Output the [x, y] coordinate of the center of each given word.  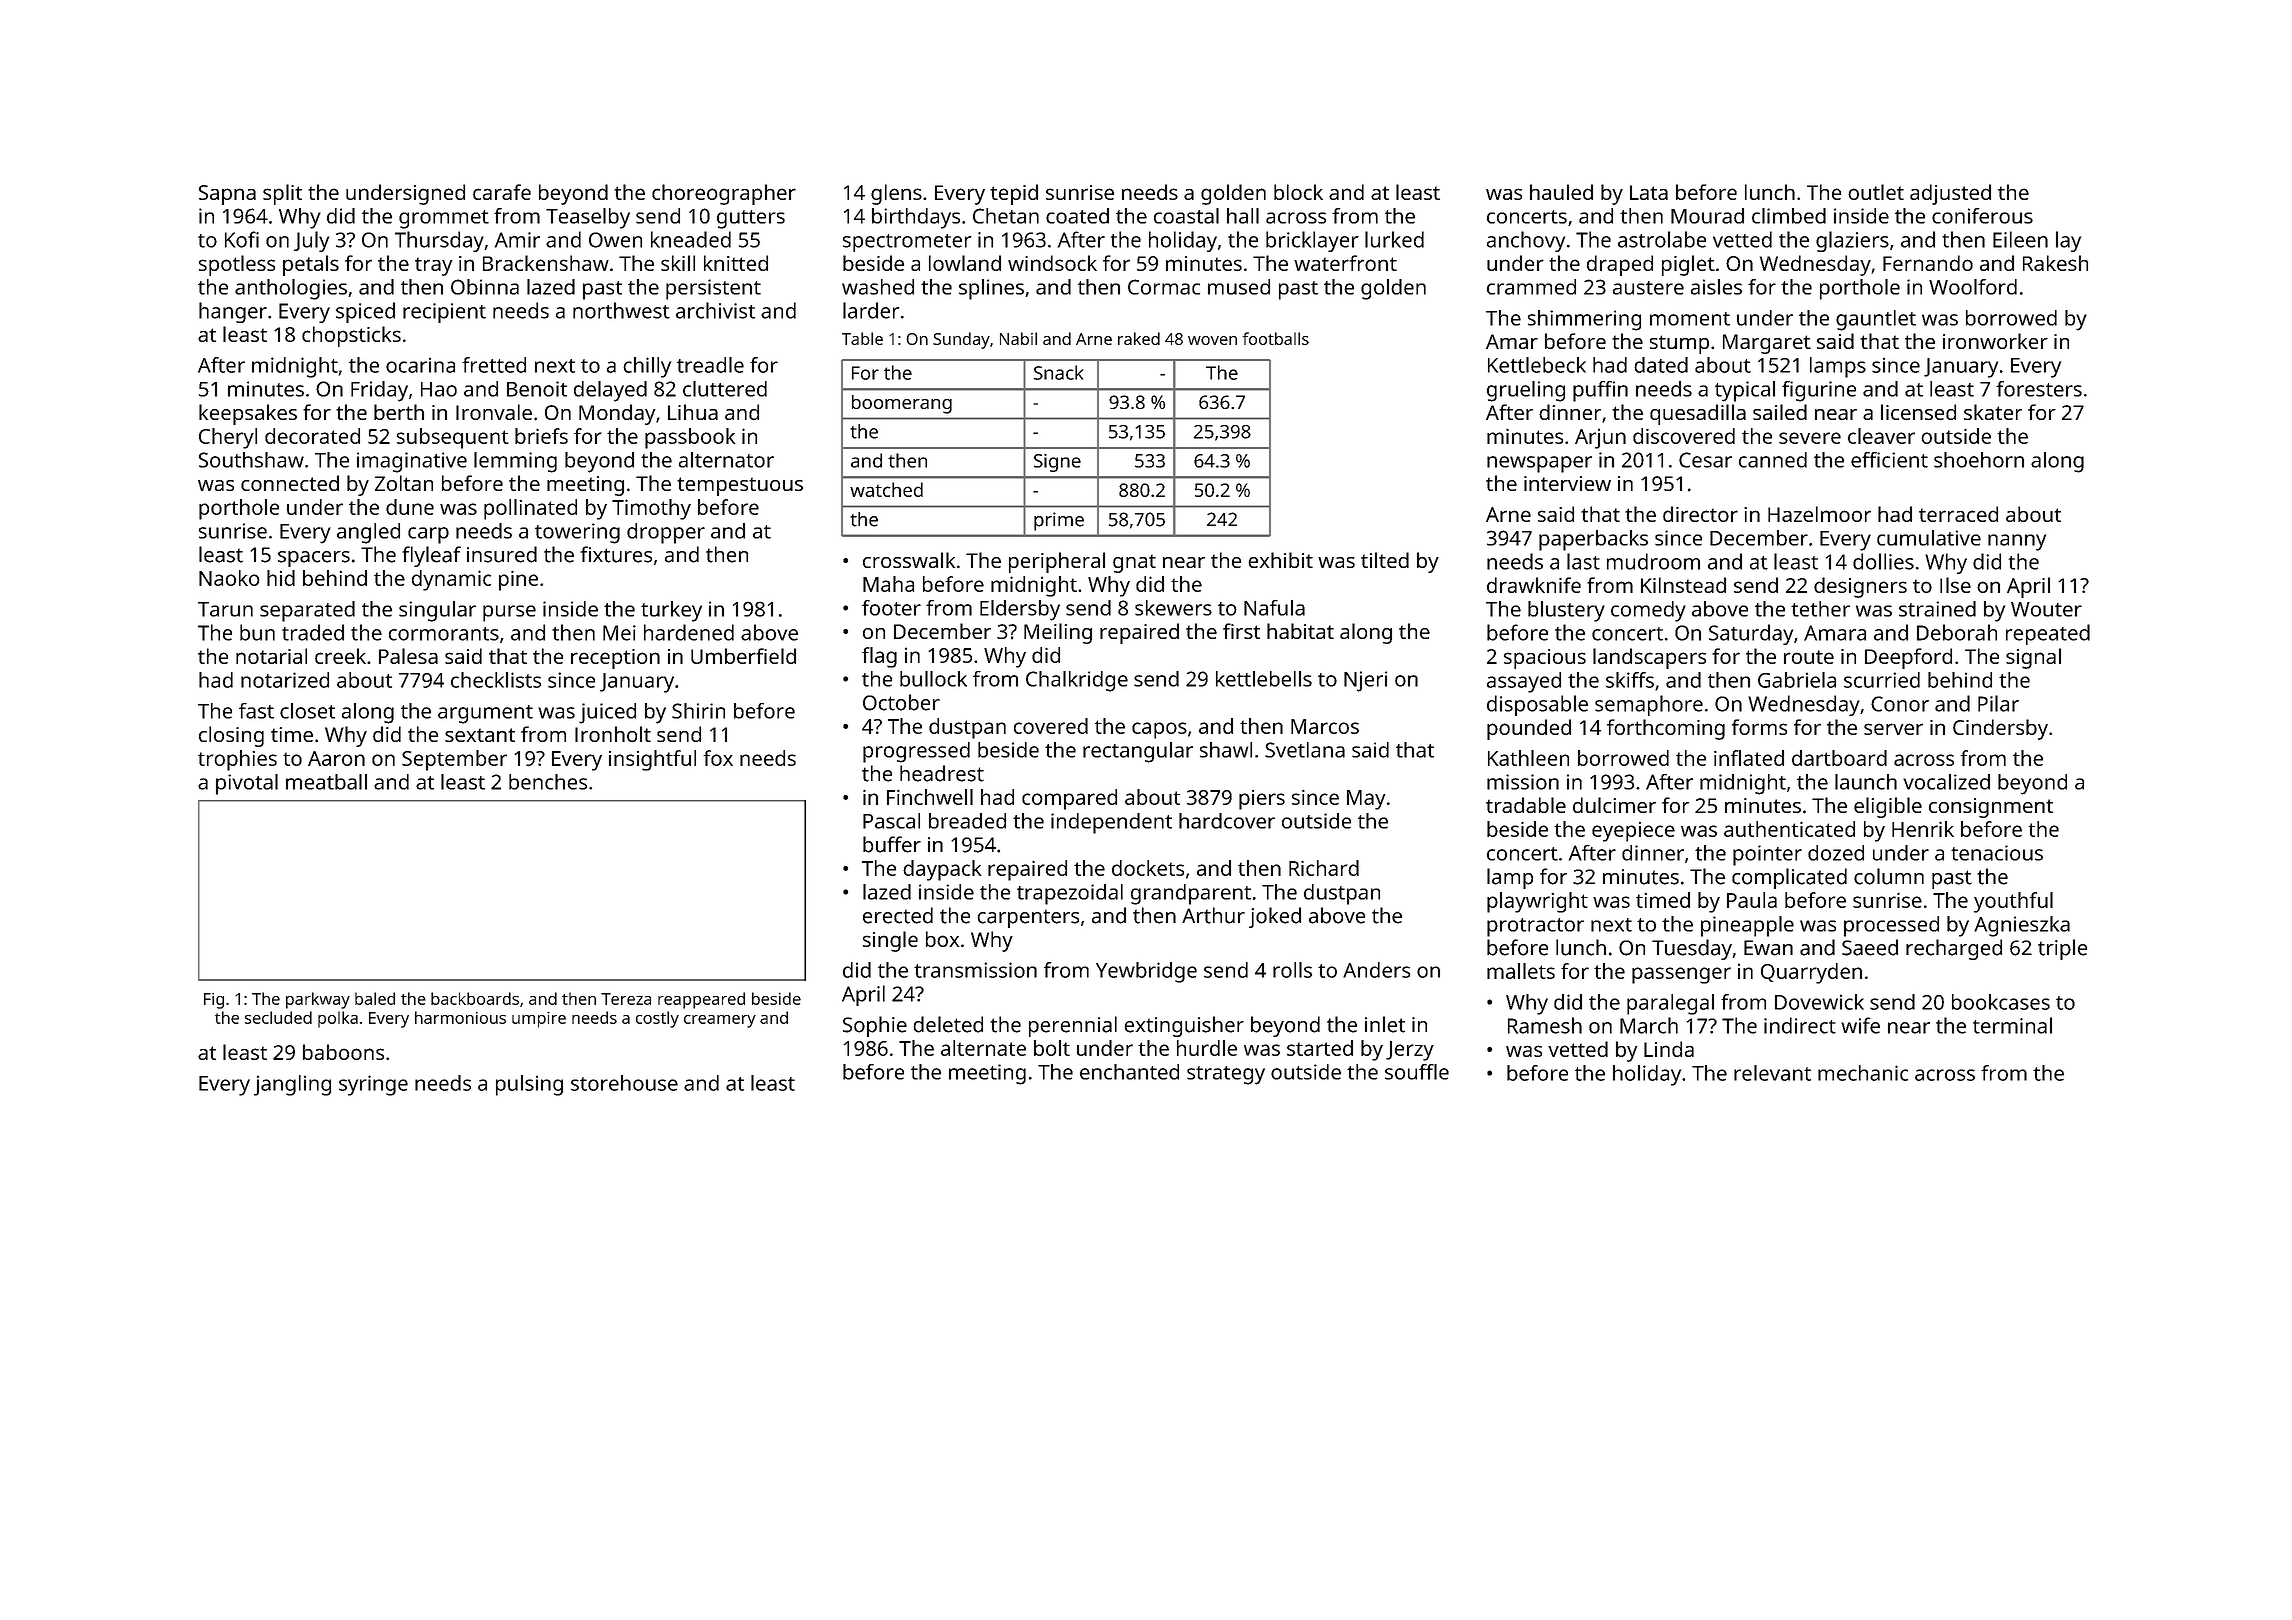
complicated [1789, 878]
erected [898, 915]
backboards [475, 998]
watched [886, 489]
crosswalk [909, 560]
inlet [1385, 1024]
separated [307, 611]
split [282, 194]
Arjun [1600, 438]
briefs [541, 436]
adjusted [1950, 194]
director [1700, 514]
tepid [1014, 194]
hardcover [1227, 821]
